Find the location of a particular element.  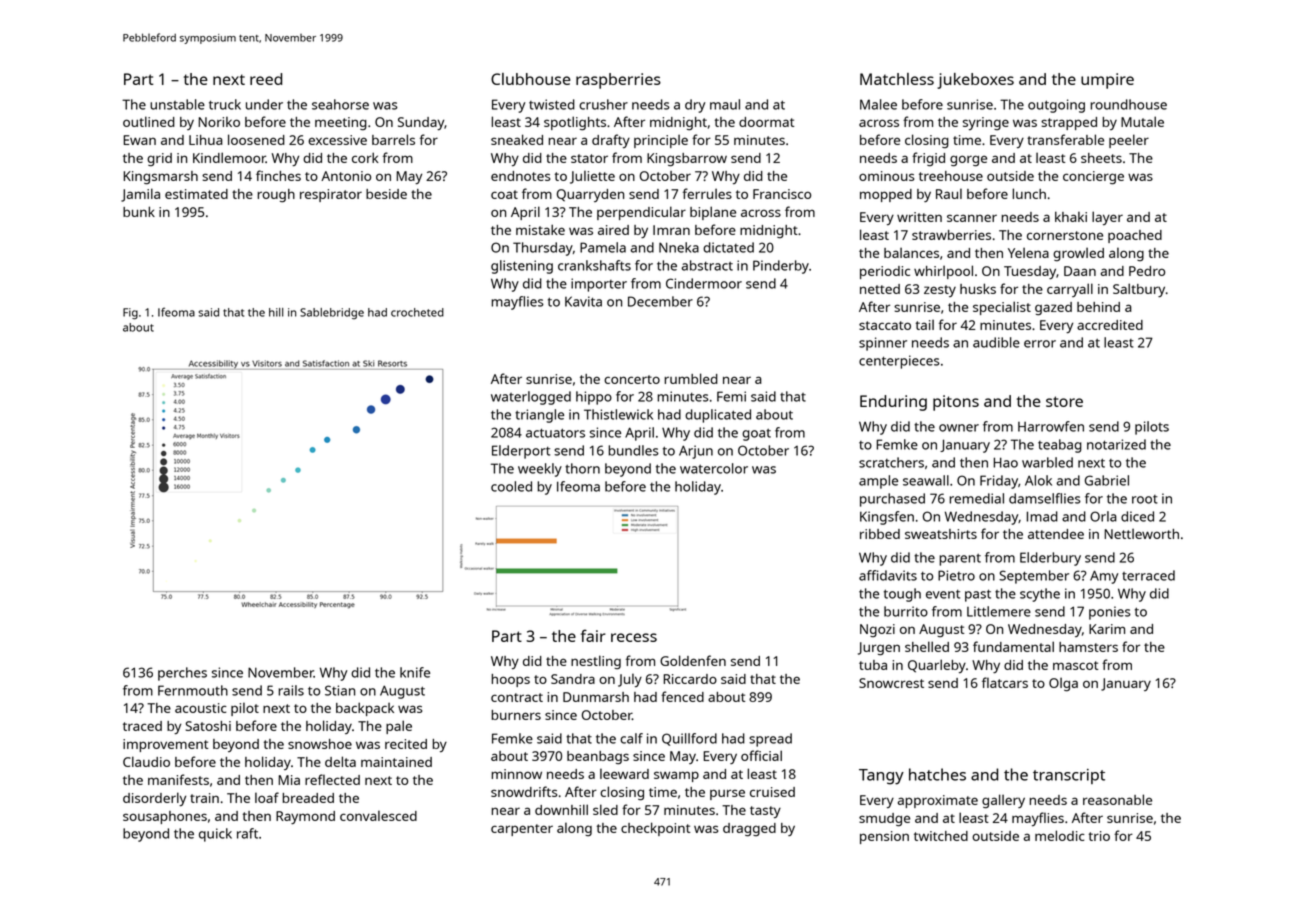

leeward is located at coordinates (624, 773).
